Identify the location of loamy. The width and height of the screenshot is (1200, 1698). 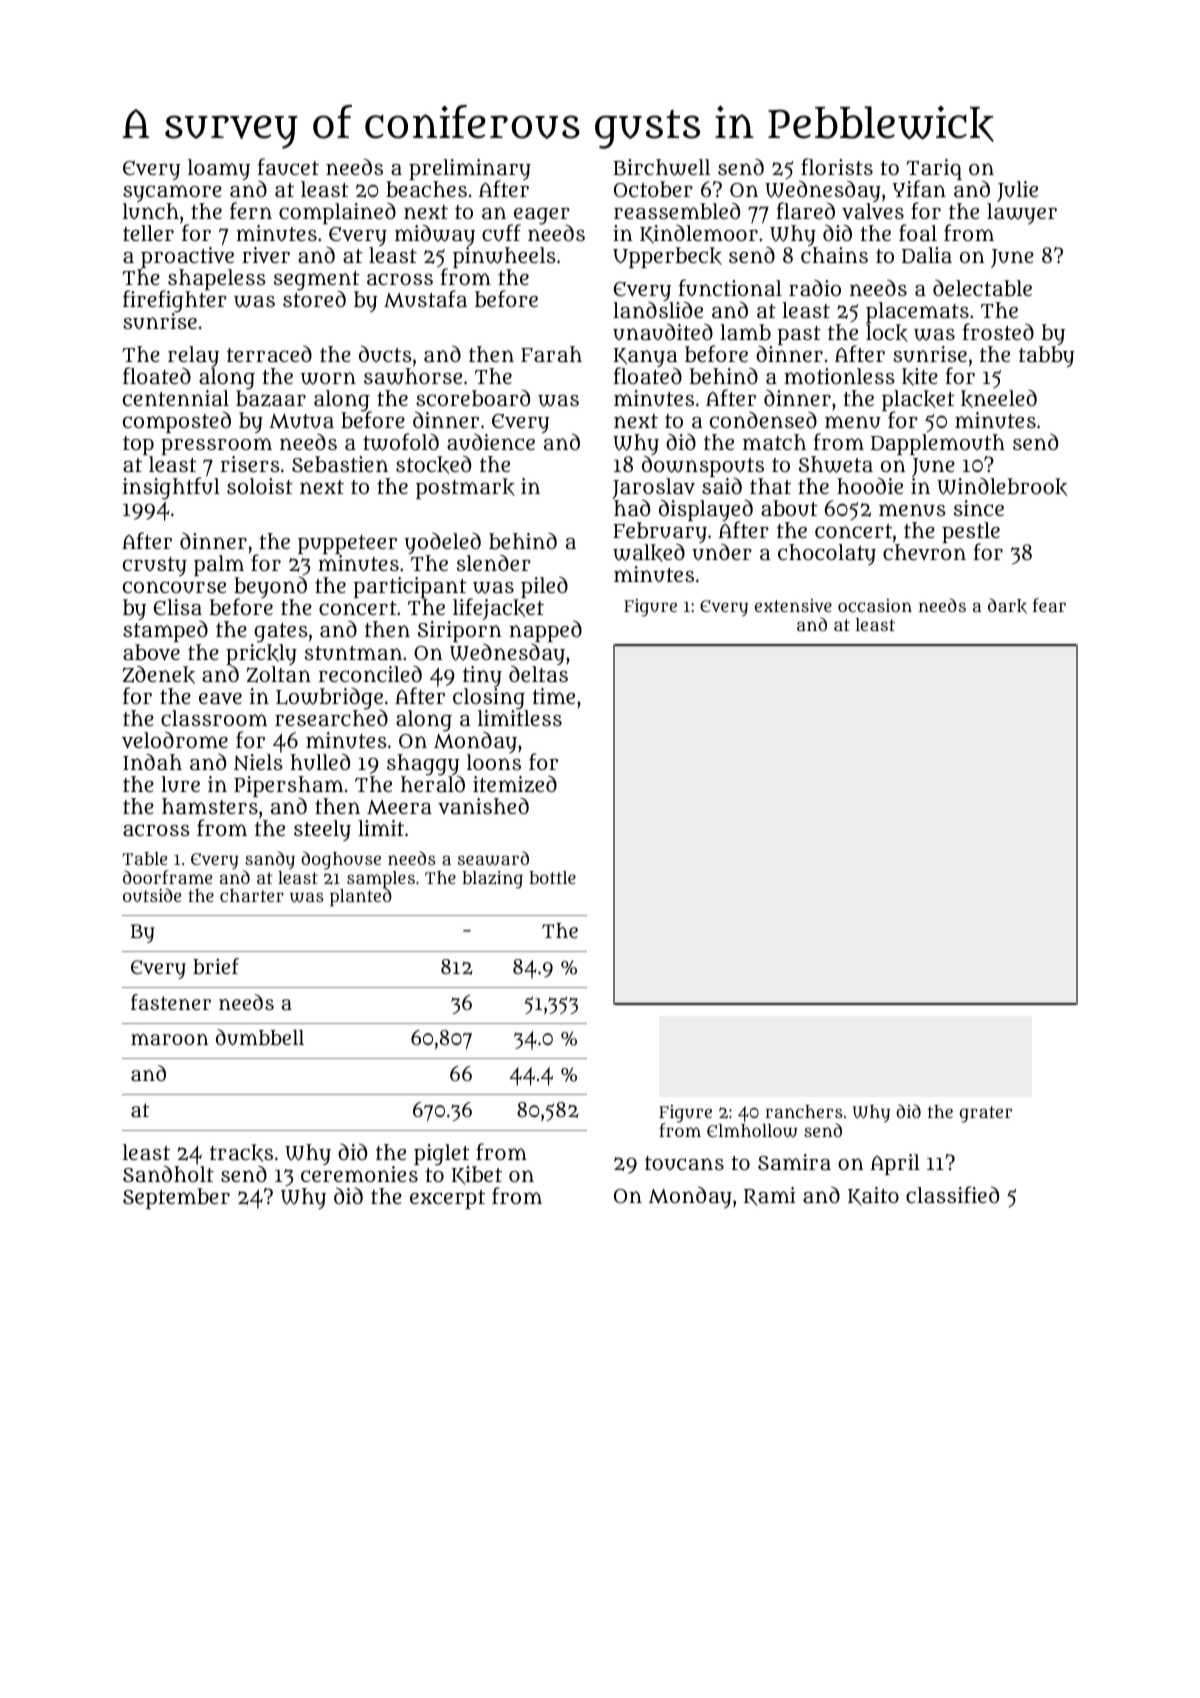
(219, 169).
